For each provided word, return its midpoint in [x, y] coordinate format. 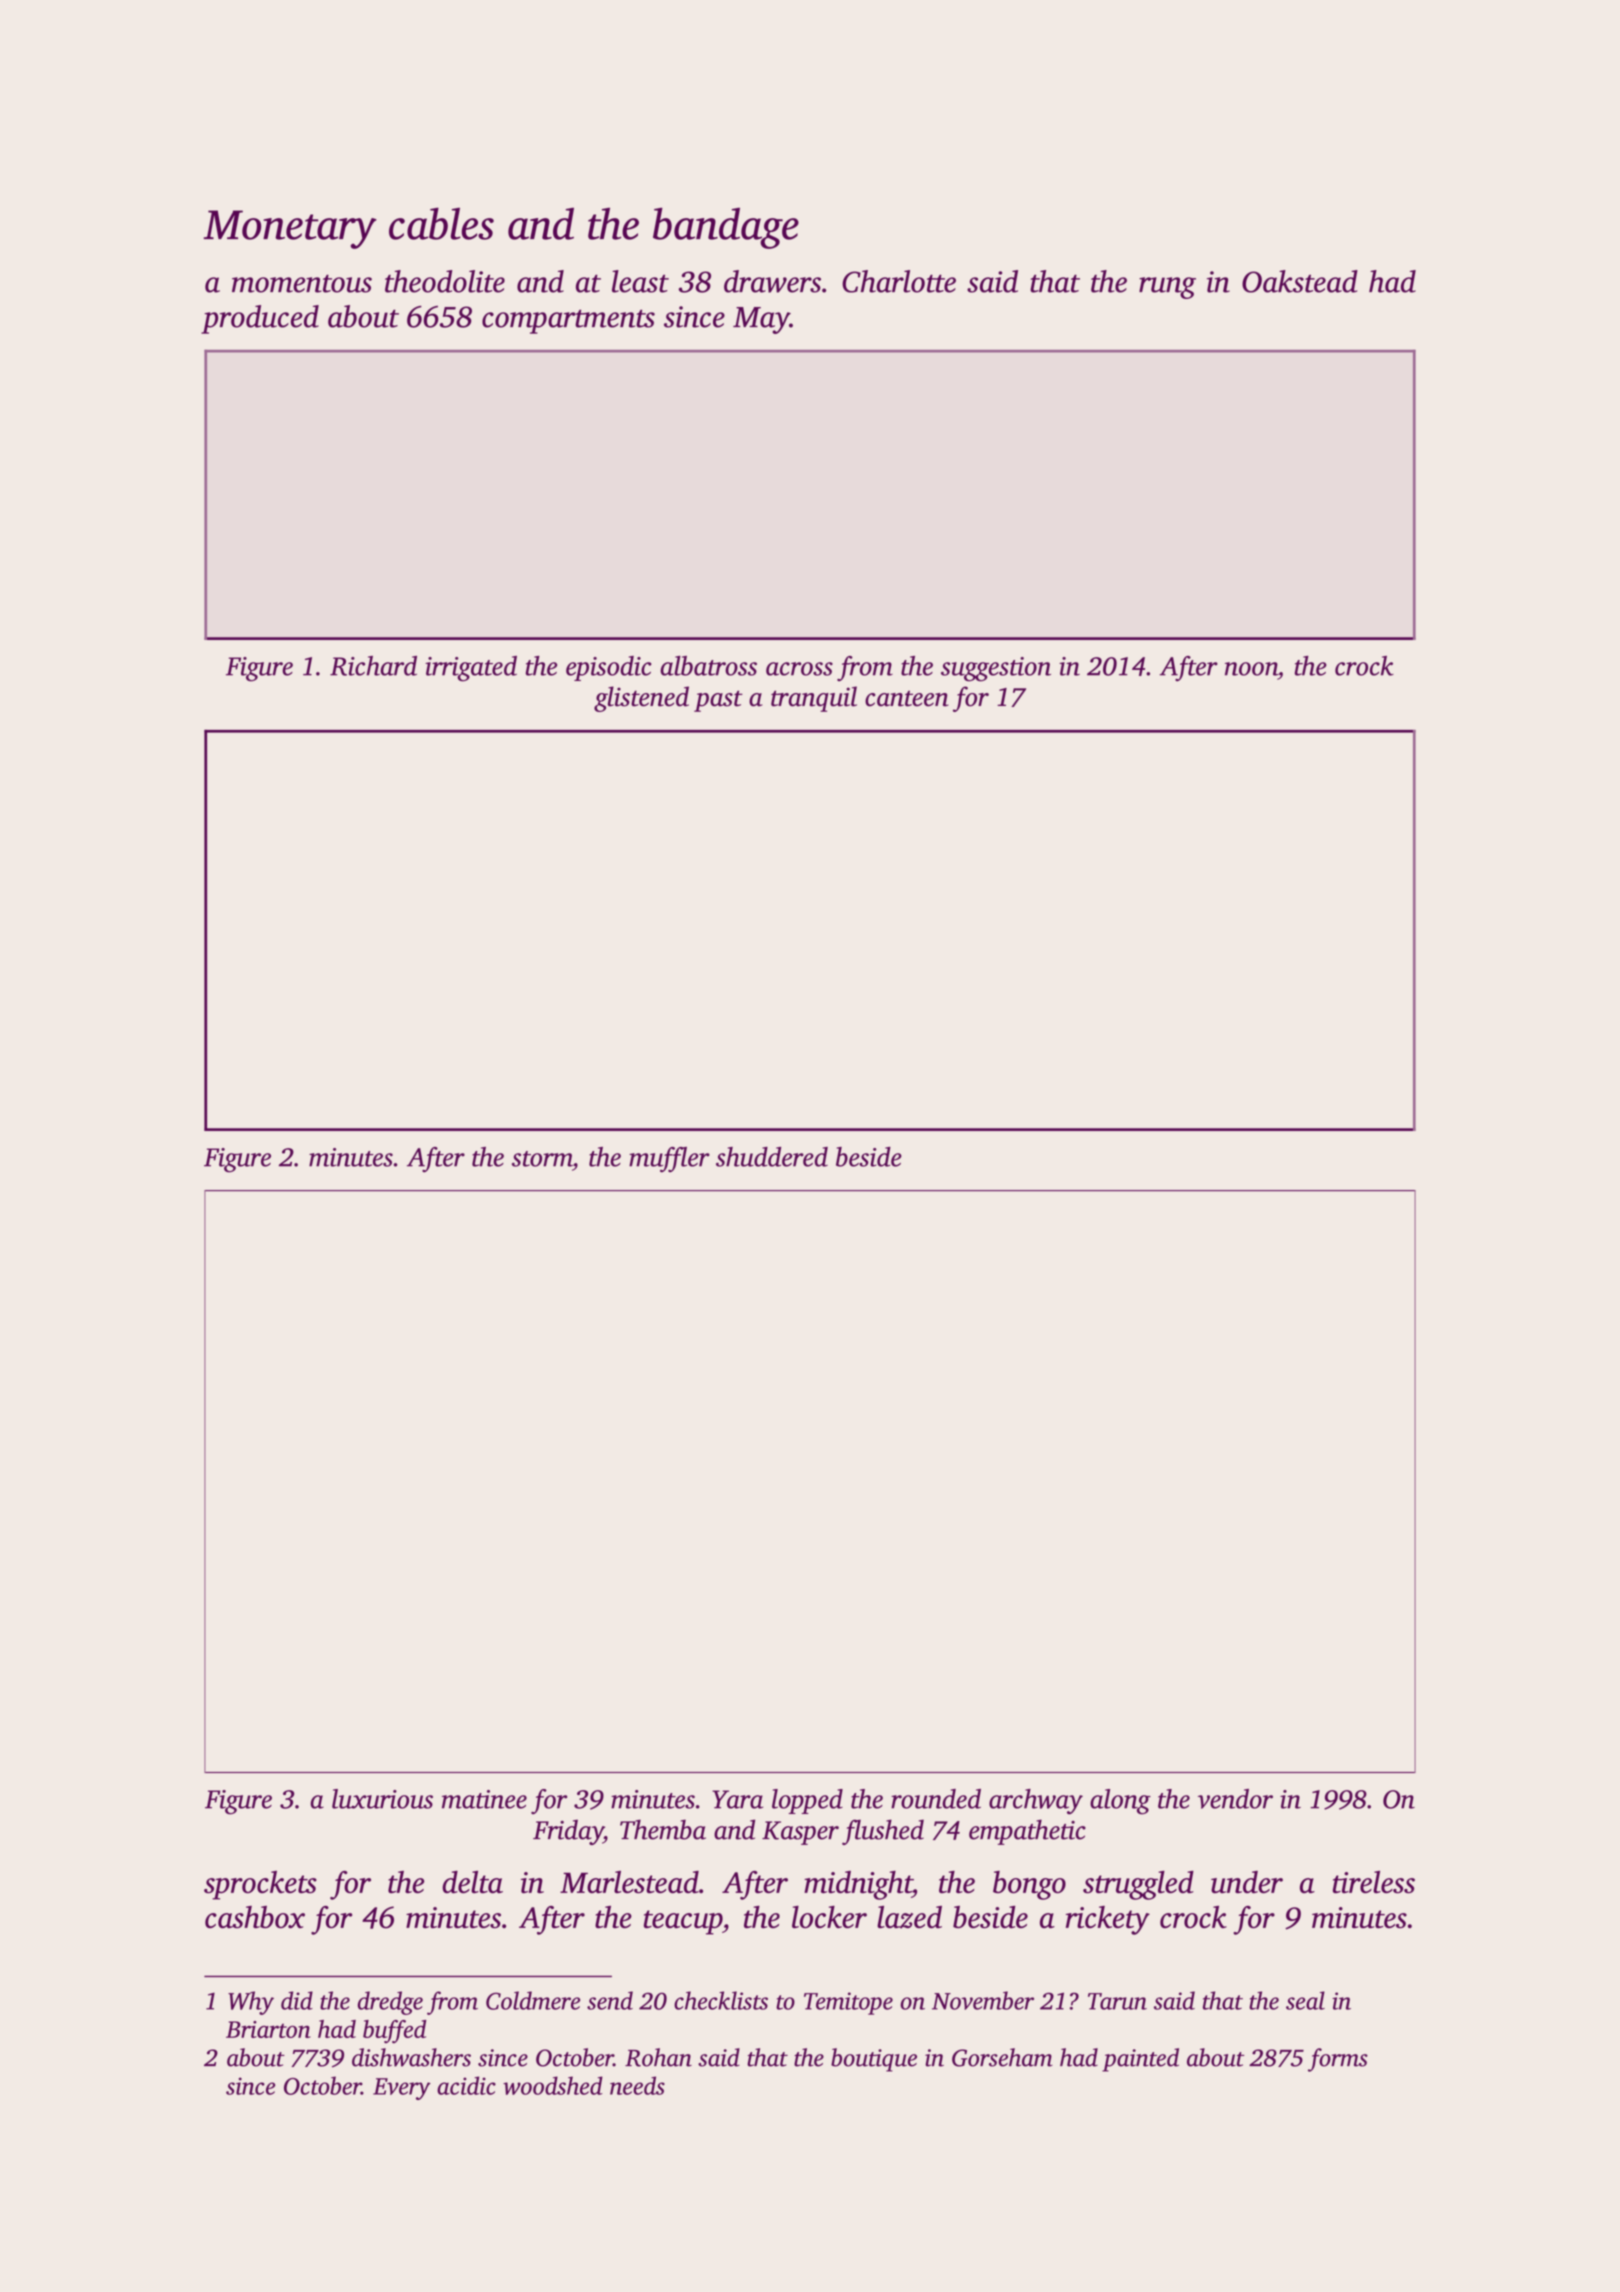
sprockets [260, 1885]
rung [1167, 288]
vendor [1235, 1799]
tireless [1374, 1882]
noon [1251, 669]
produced [260, 319]
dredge [390, 2003]
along [1120, 1802]
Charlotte [899, 281]
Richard [373, 666]
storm [542, 1159]
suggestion [996, 669]
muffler [669, 1160]
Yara [737, 1799]
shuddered [772, 1157]
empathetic [1027, 1832]
